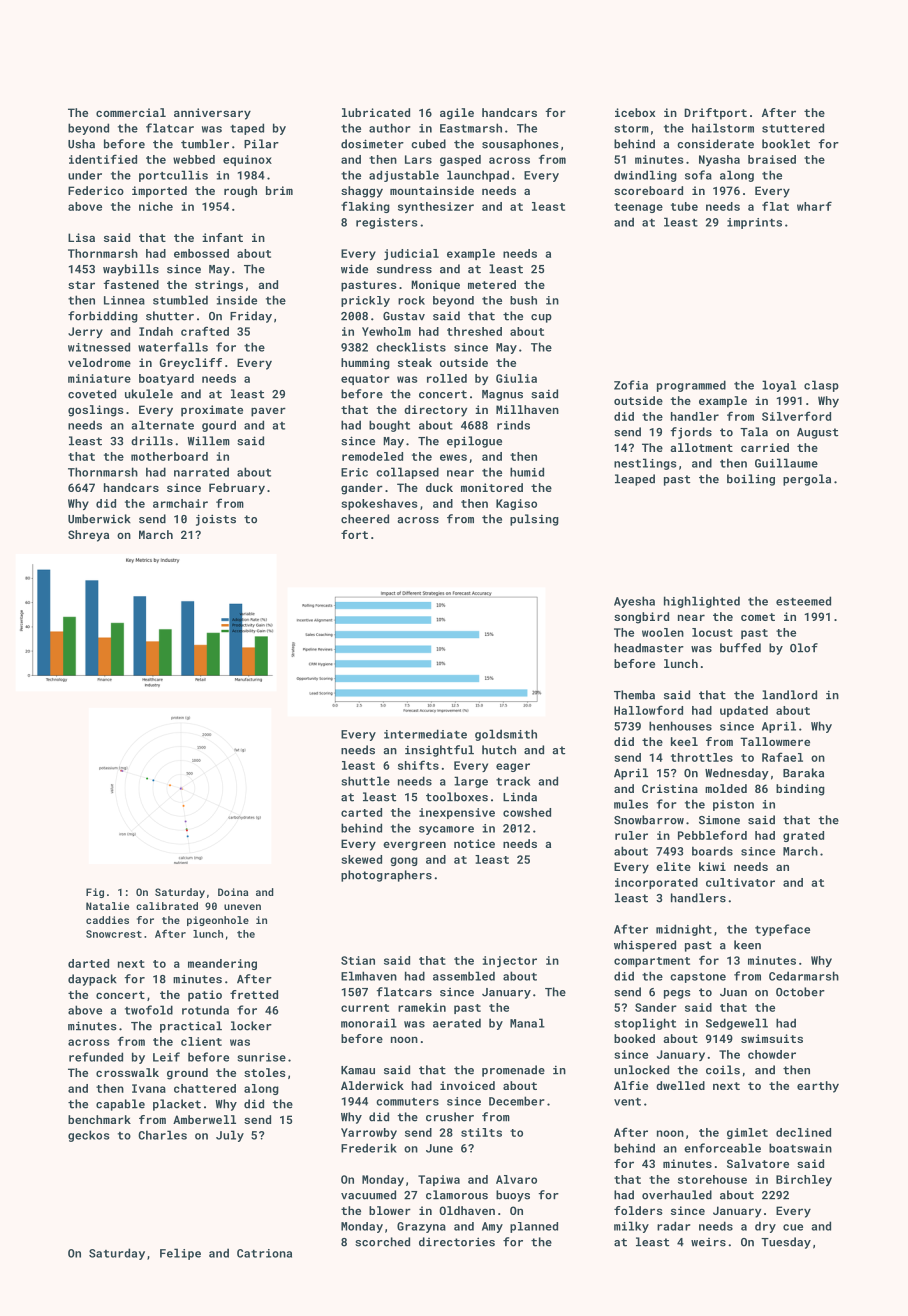 This page has height=1316, width=908. Describe the element at coordinates (180, 1254) in the page. I see `Felipe` at that location.
